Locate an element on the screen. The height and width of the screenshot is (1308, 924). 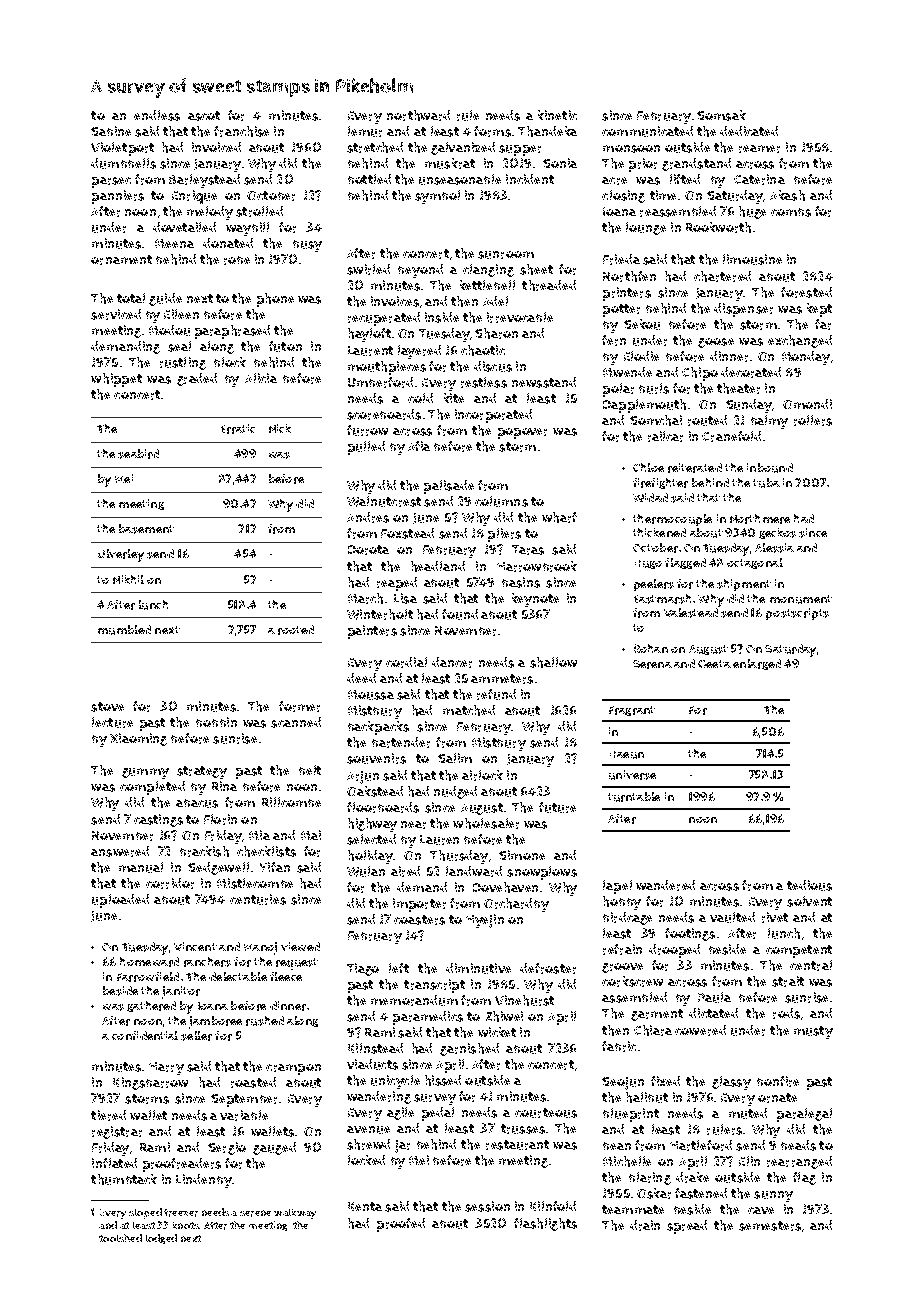
reamer is located at coordinates (759, 149).
